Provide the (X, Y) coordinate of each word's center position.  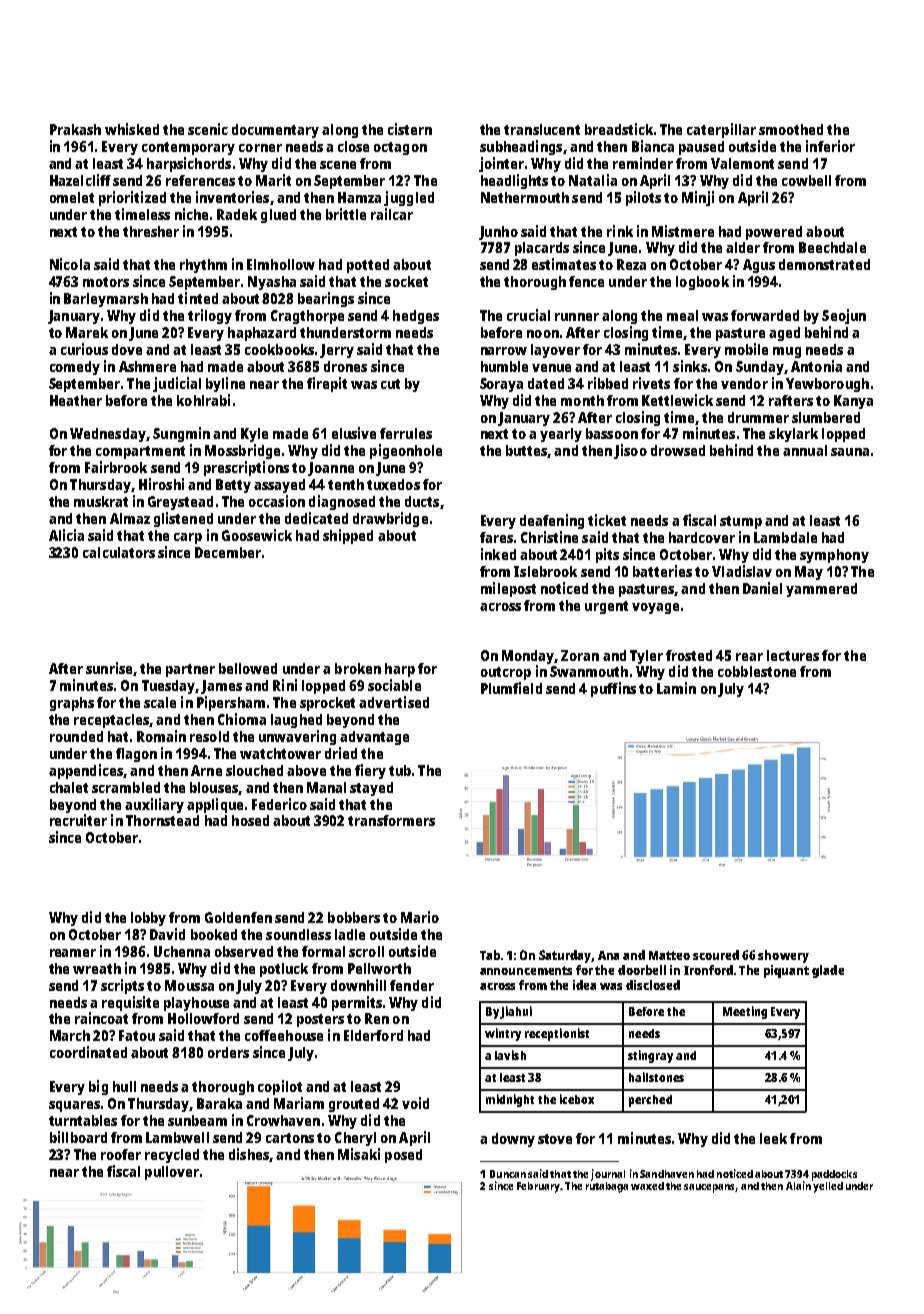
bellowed (248, 668)
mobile (746, 349)
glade (828, 971)
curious (84, 349)
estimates (564, 264)
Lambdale (785, 537)
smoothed (791, 129)
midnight (510, 1100)
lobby (148, 919)
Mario (420, 917)
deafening (552, 521)
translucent (542, 129)
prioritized (132, 198)
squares (74, 1106)
